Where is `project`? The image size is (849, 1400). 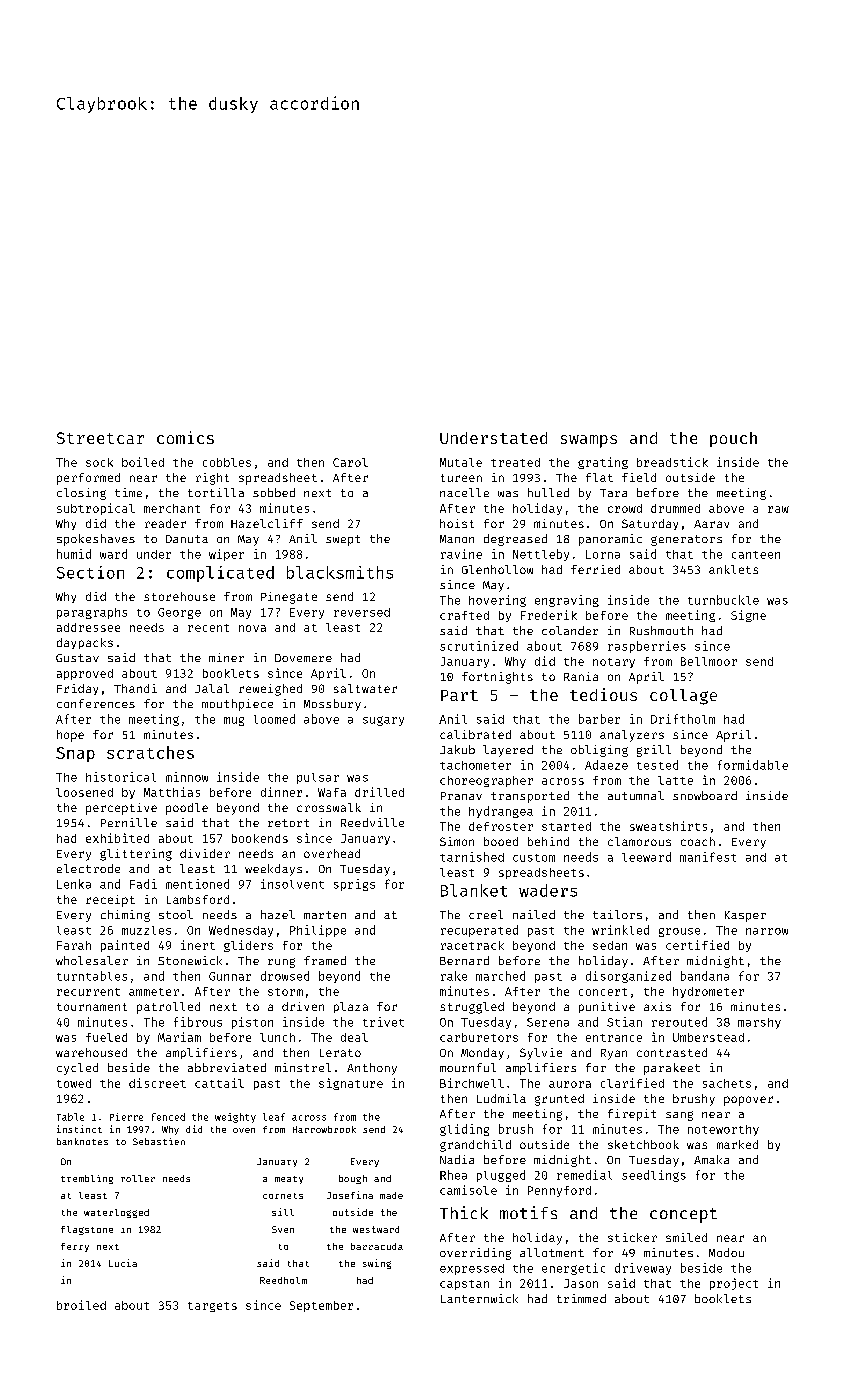 project is located at coordinates (734, 1284).
